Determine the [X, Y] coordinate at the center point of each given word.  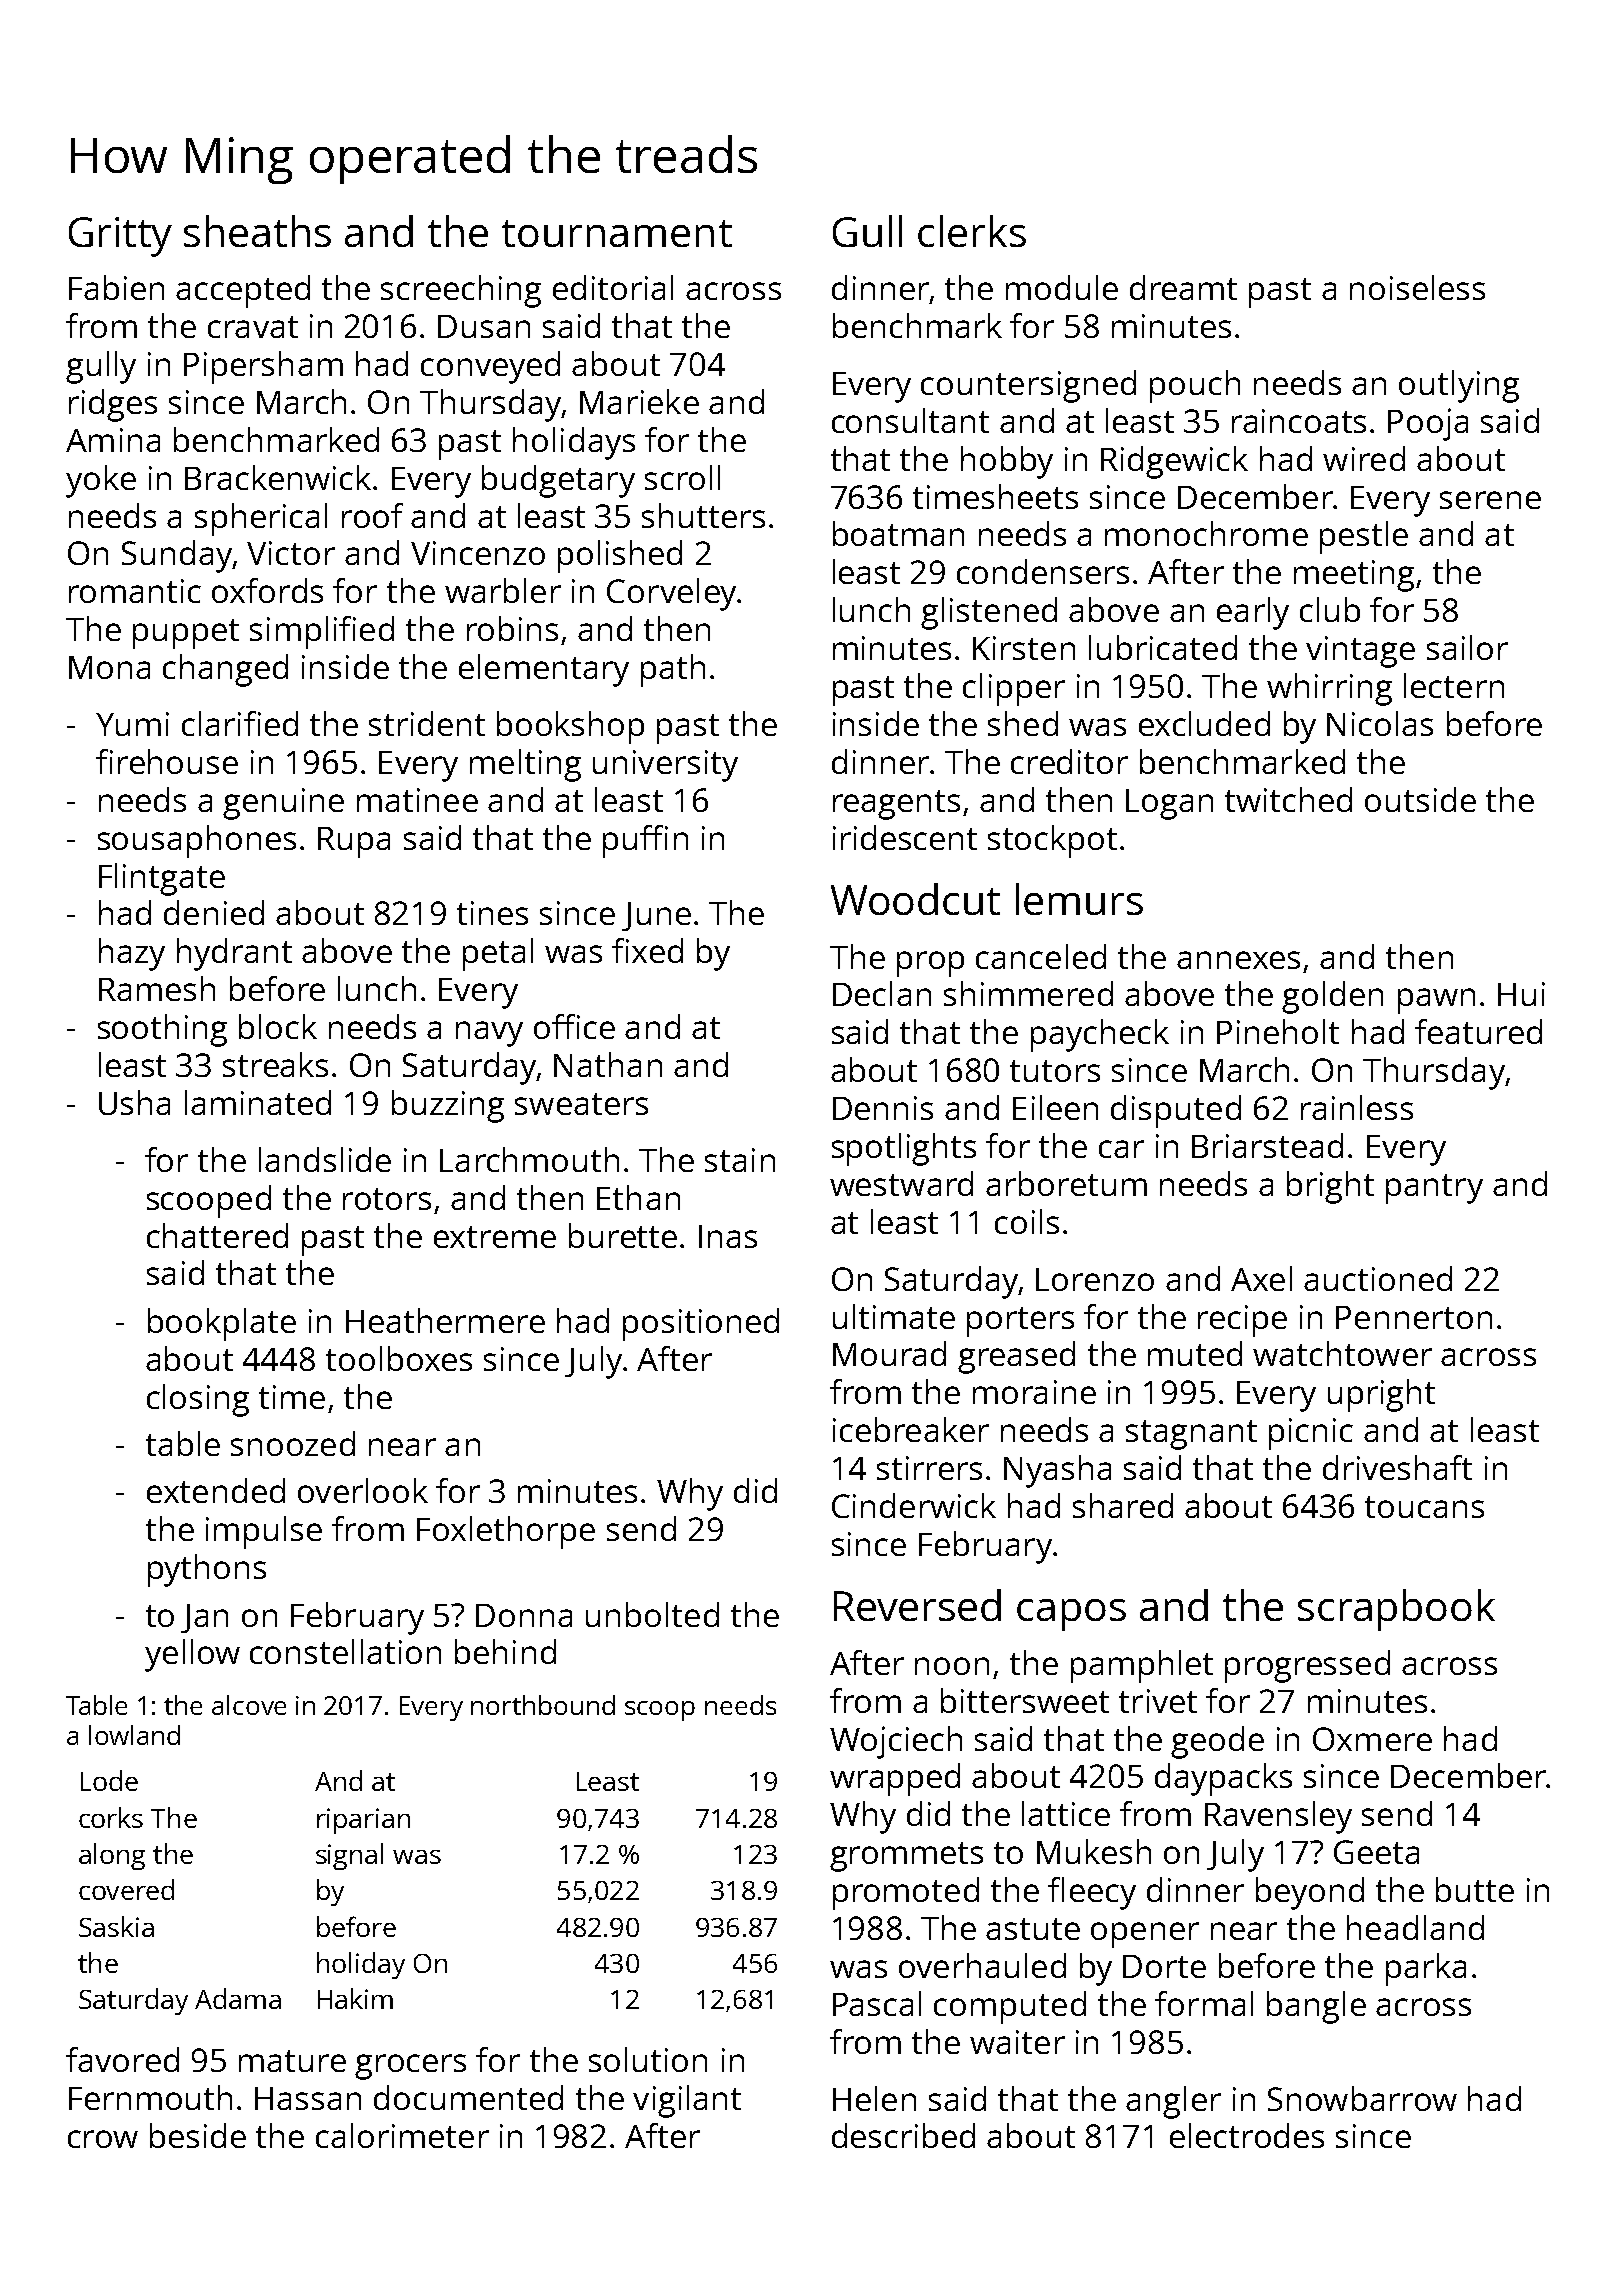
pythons [207, 1570]
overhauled [982, 1965]
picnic [1311, 1434]
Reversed [917, 1605]
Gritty [120, 237]
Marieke [639, 401]
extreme [495, 1237]
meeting [1354, 576]
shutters [703, 515]
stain [740, 1160]
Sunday [177, 556]
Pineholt [1278, 1031]
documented [468, 2097]
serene [1490, 500]
